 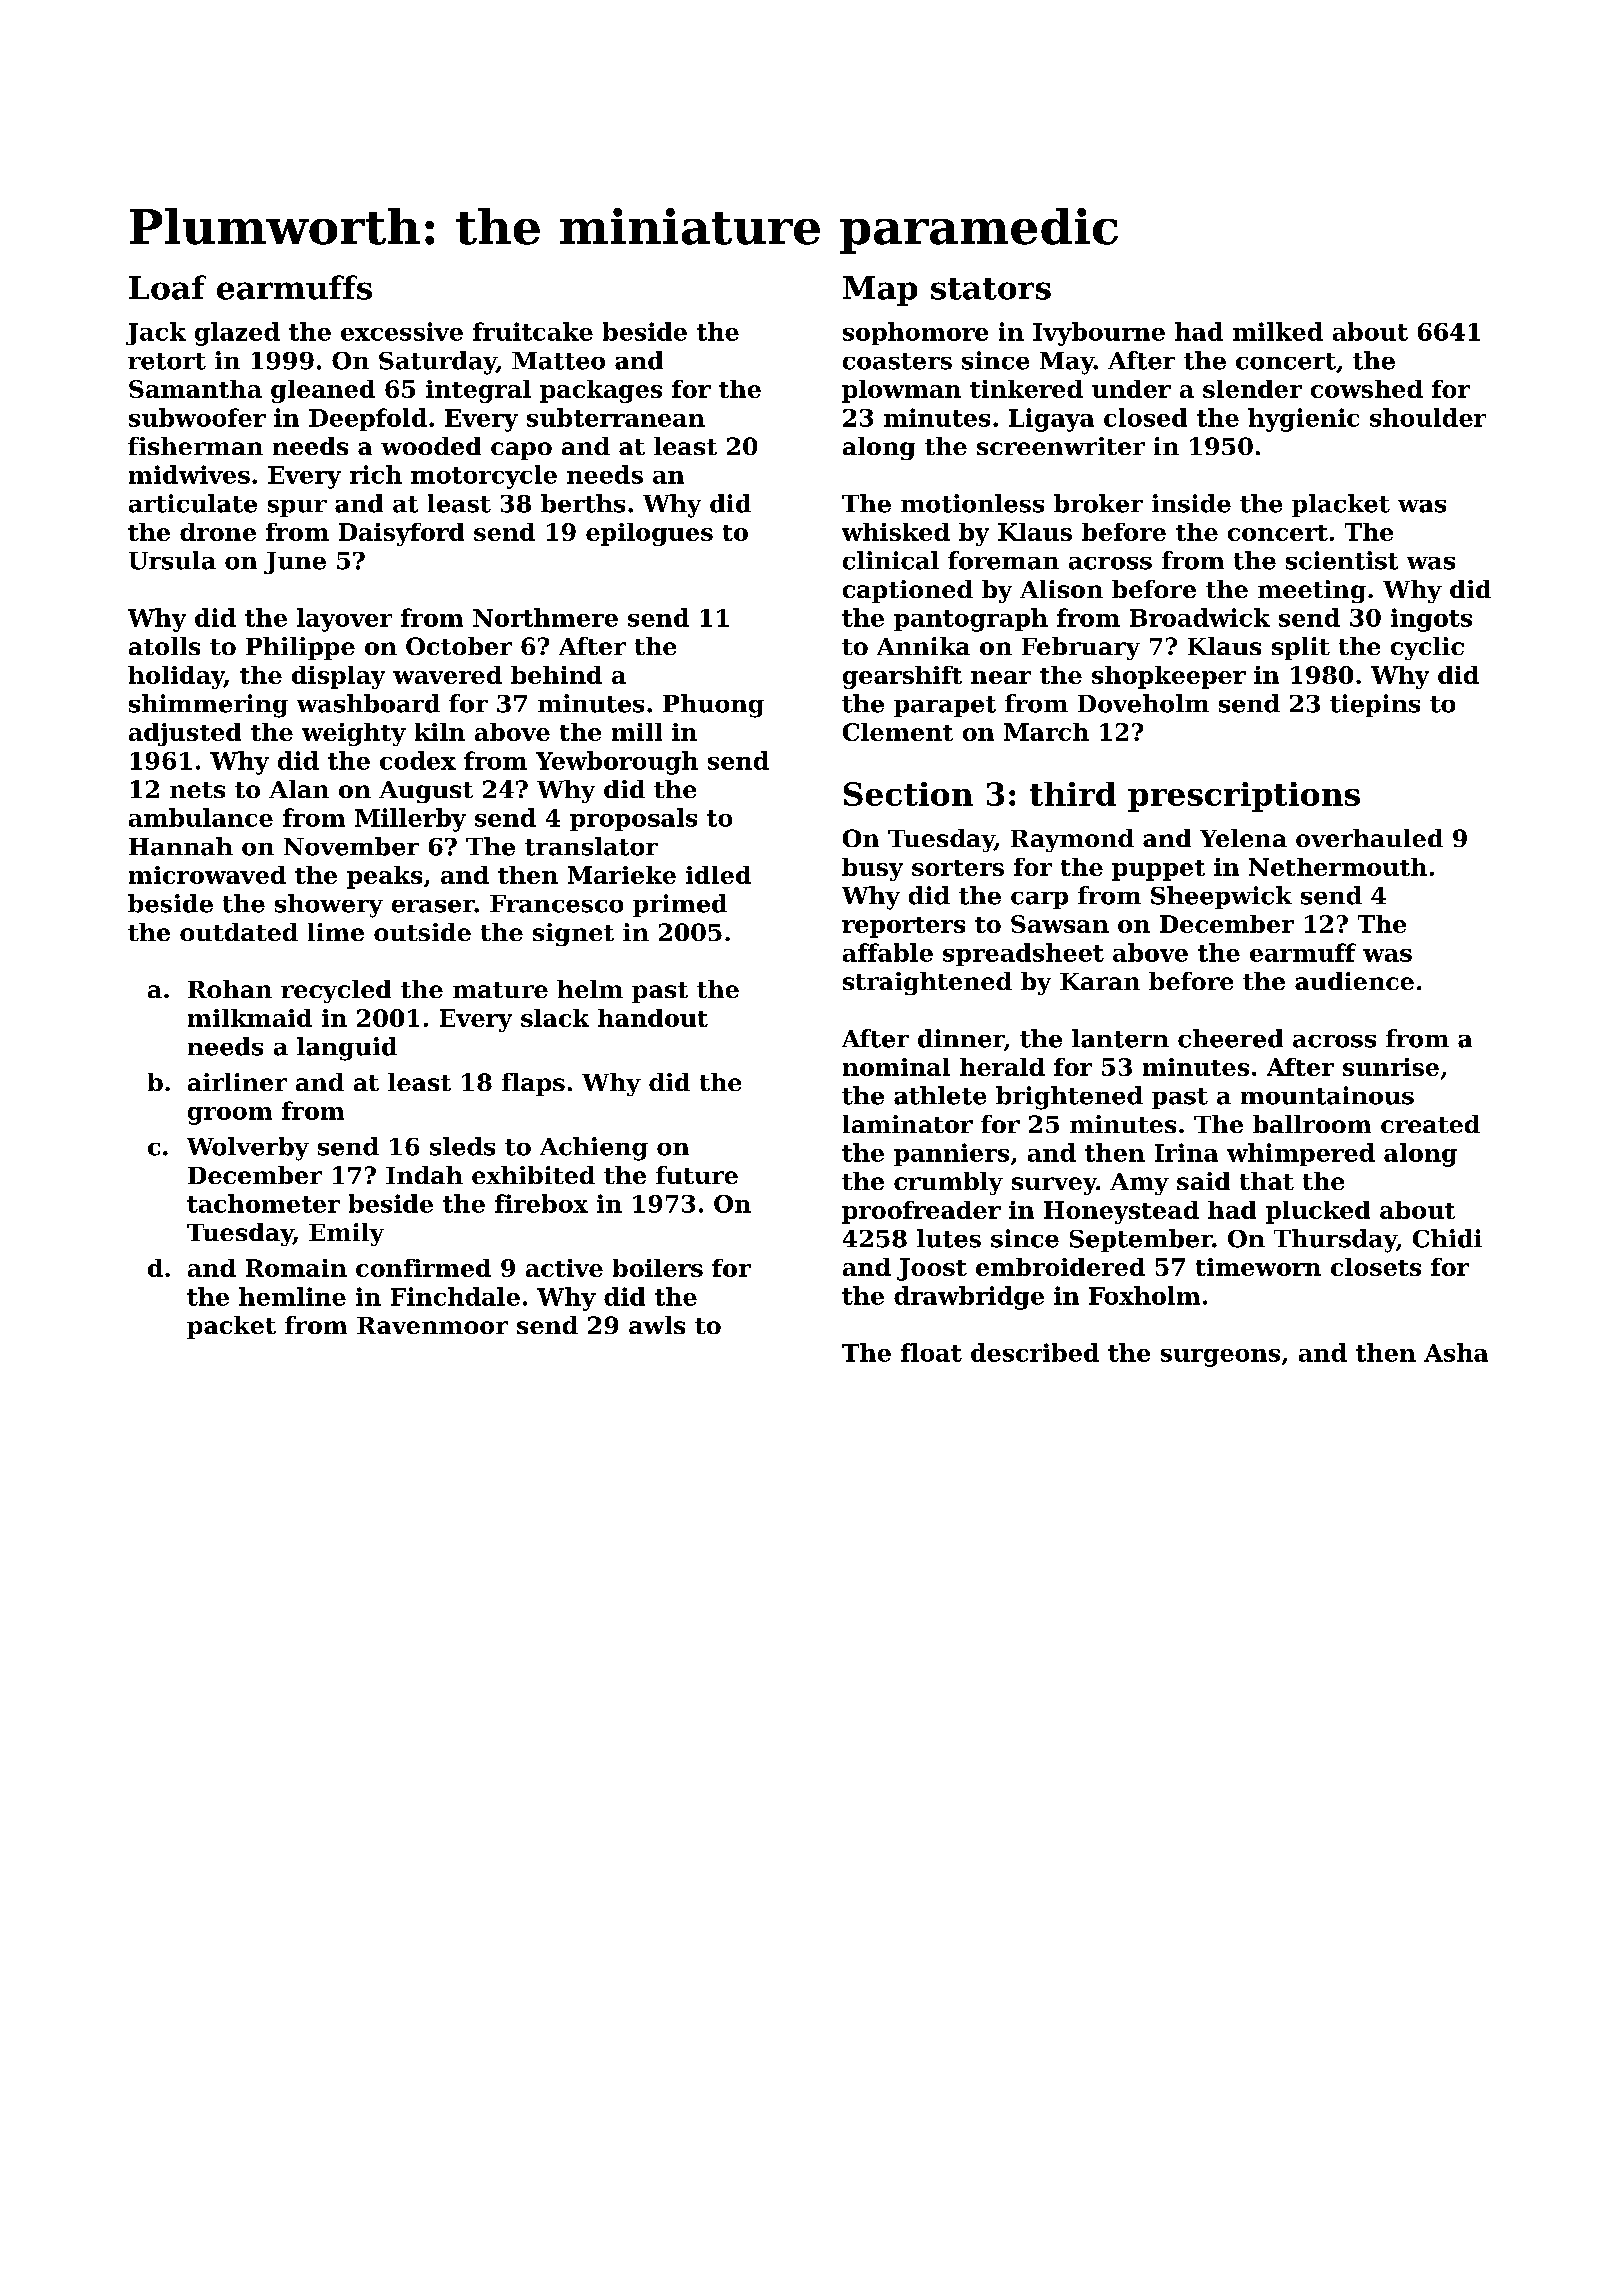 I want to click on stators, so click(x=991, y=289).
